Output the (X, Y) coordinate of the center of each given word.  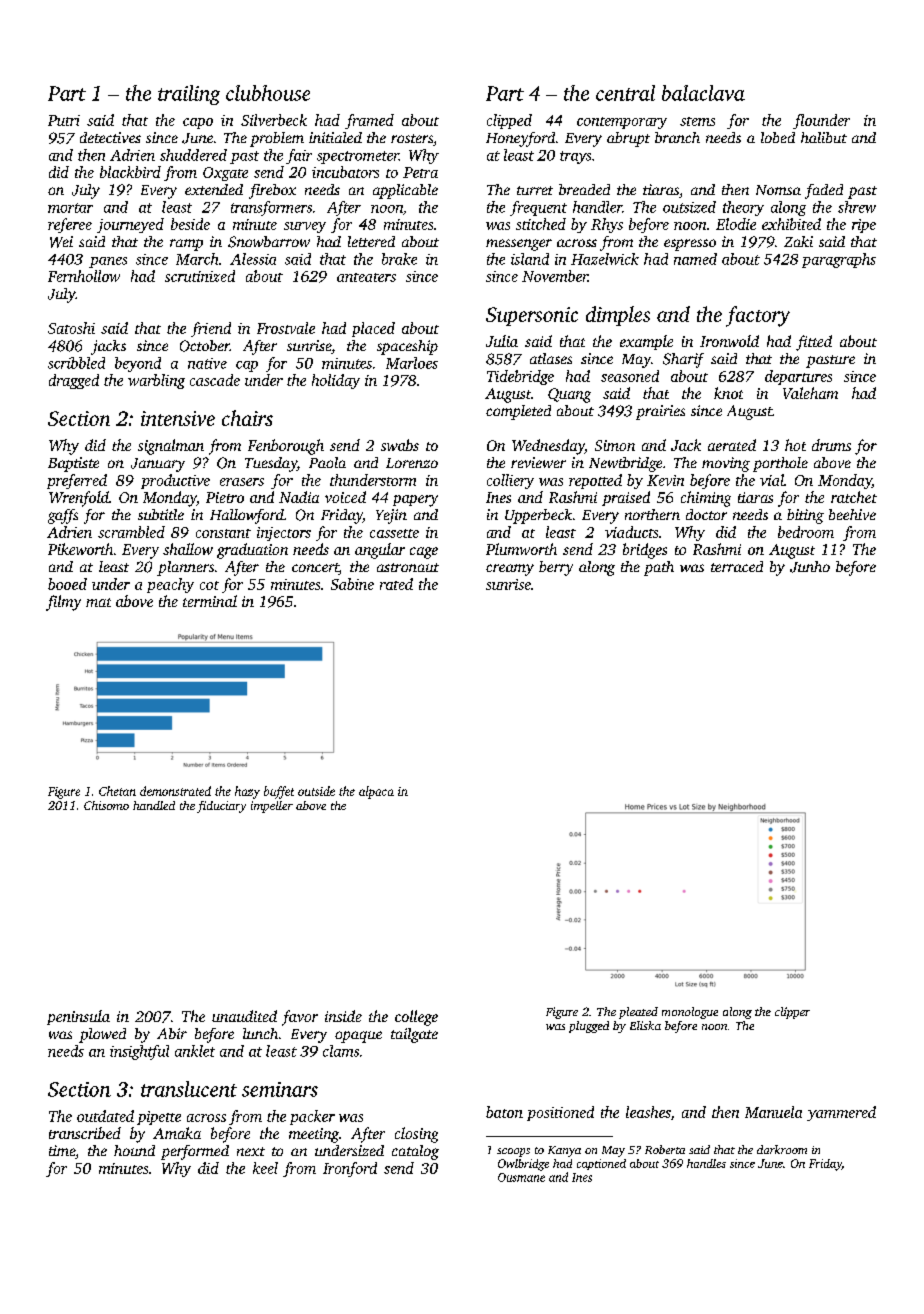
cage (424, 553)
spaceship (407, 347)
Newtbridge (625, 464)
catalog (415, 1152)
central (625, 93)
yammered (841, 1113)
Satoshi (71, 328)
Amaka (177, 1133)
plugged (589, 1027)
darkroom (782, 1149)
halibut (824, 137)
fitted (814, 343)
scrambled (131, 532)
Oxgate (225, 174)
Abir (172, 1033)
